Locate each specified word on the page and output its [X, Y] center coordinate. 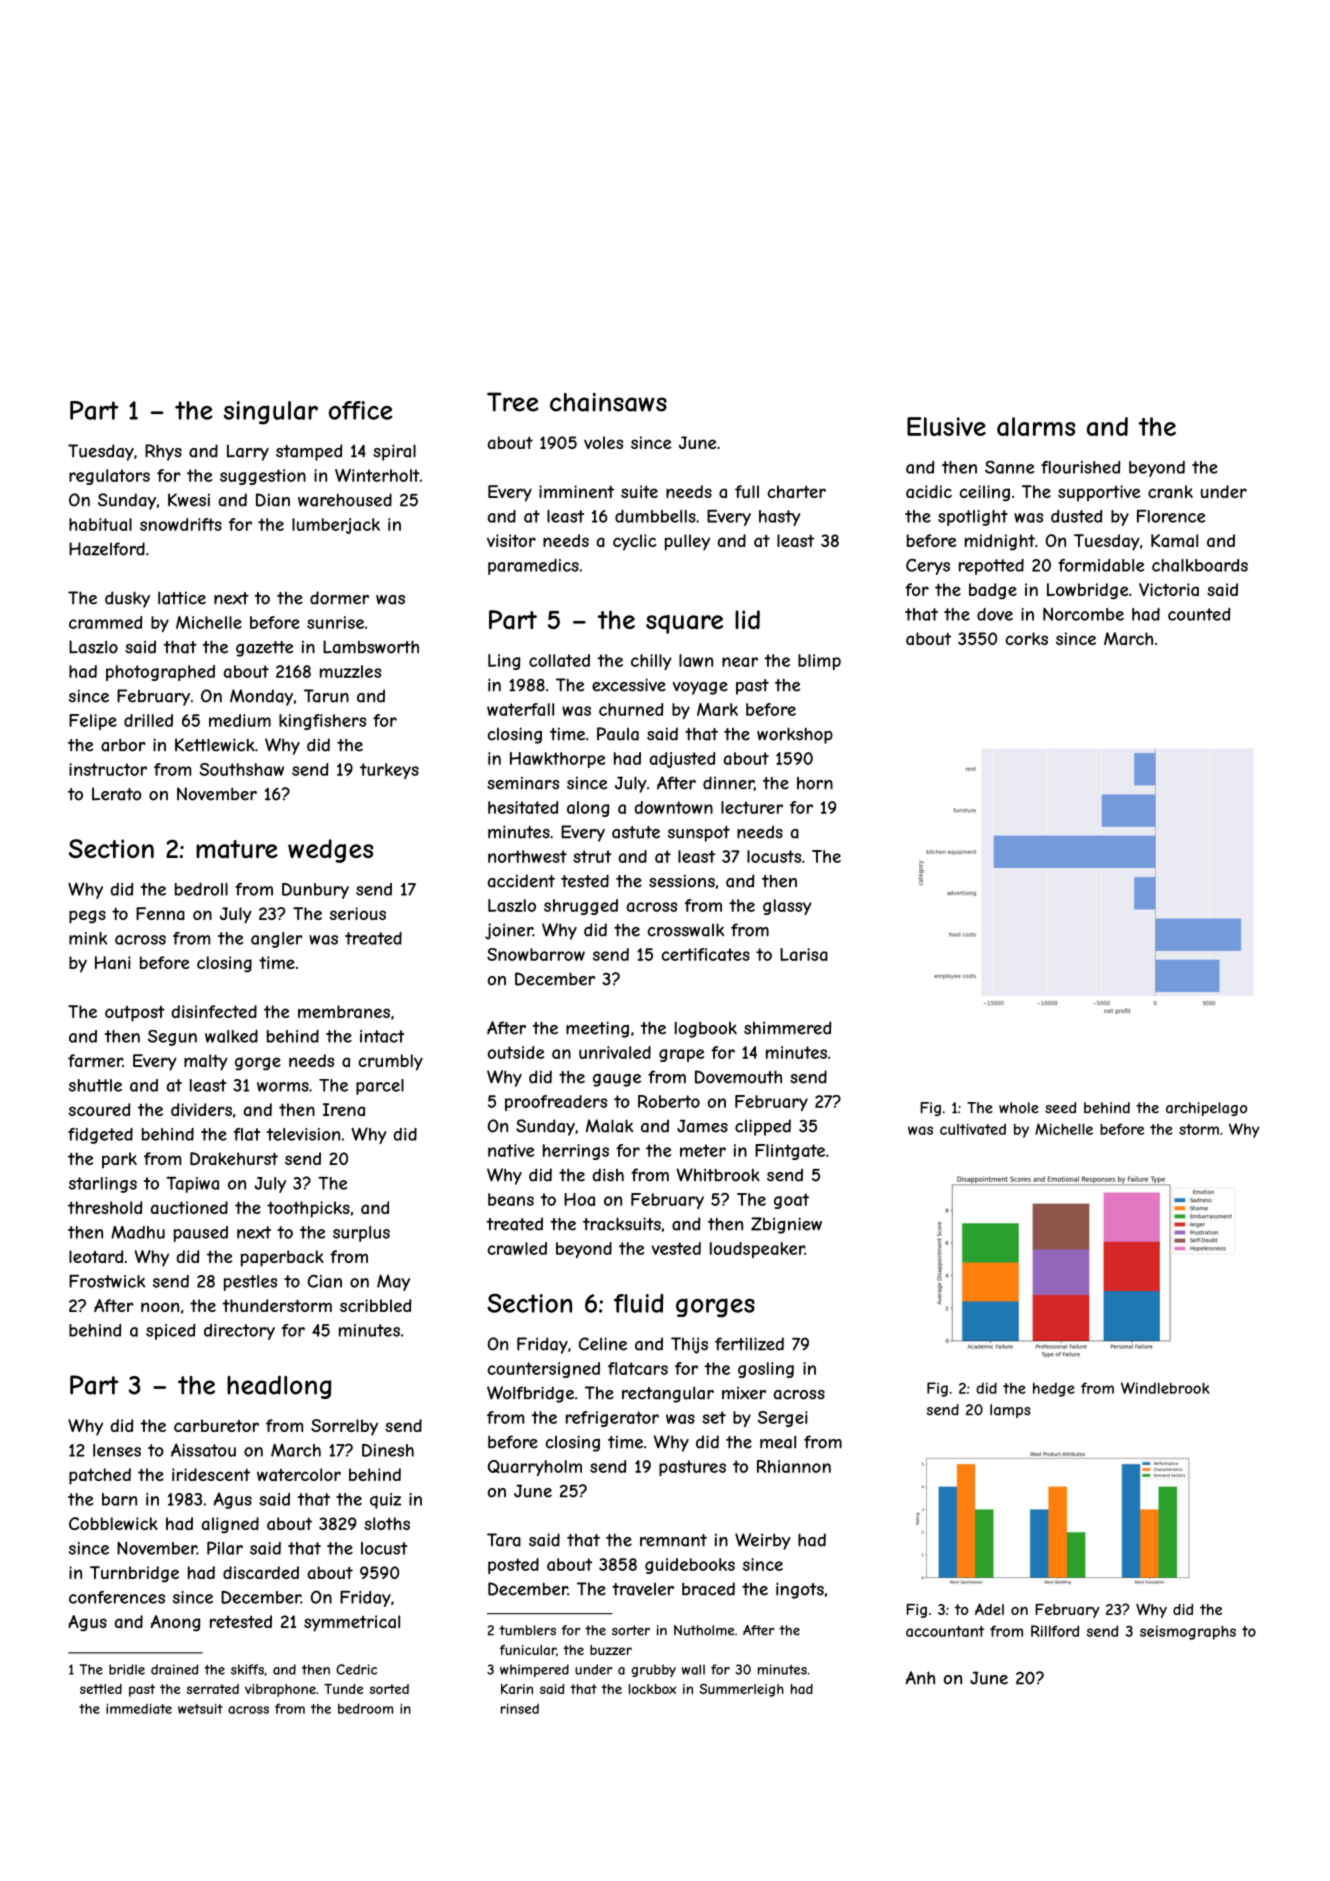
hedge [1054, 1389]
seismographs [1188, 1632]
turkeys [389, 771]
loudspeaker [757, 1250]
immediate [139, 1708]
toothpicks [308, 1209]
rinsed [520, 1708]
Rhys [163, 452]
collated [559, 660]
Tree [513, 402]
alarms [1036, 426]
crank [1170, 491]
